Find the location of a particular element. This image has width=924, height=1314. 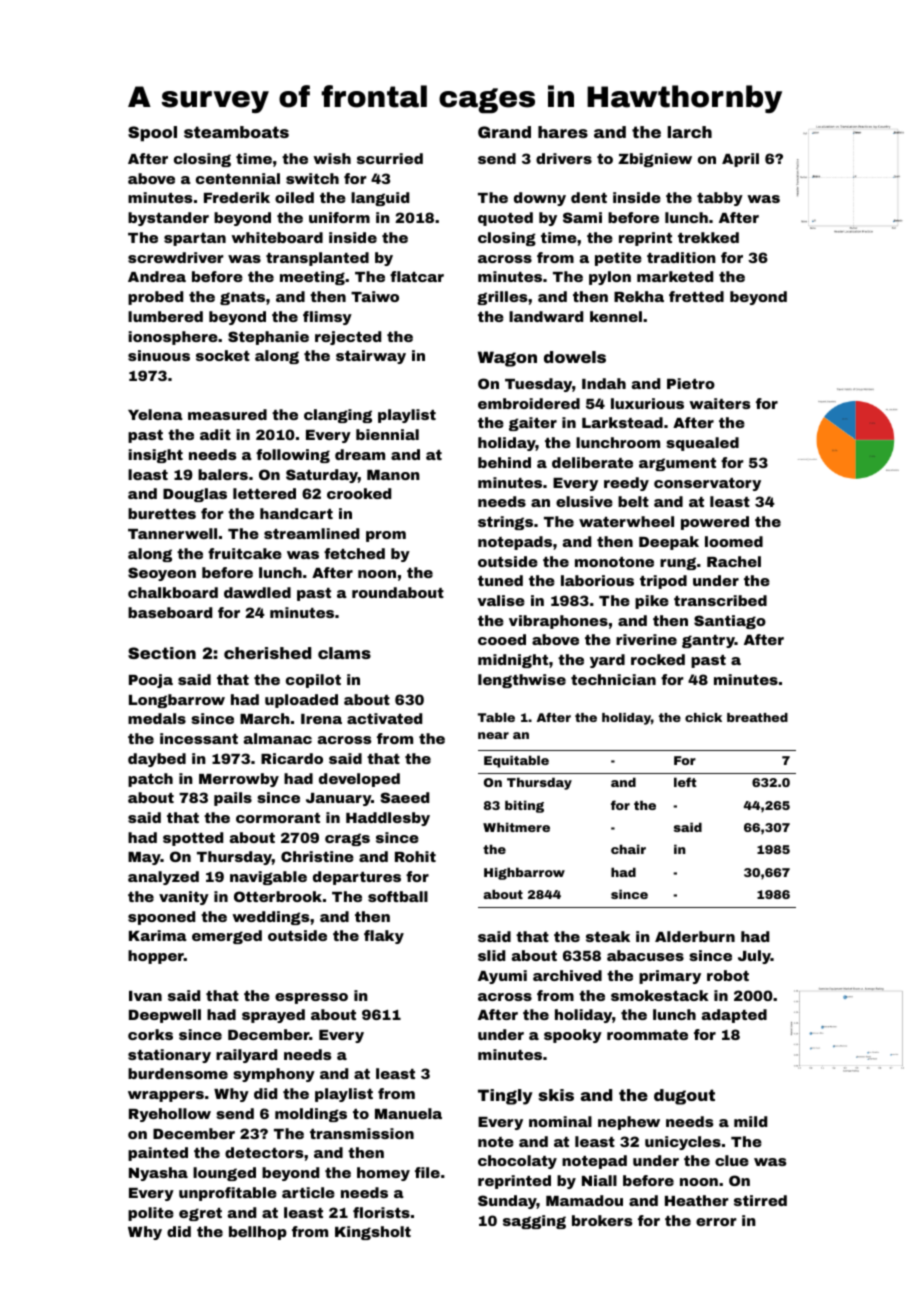

flaky is located at coordinates (384, 937).
